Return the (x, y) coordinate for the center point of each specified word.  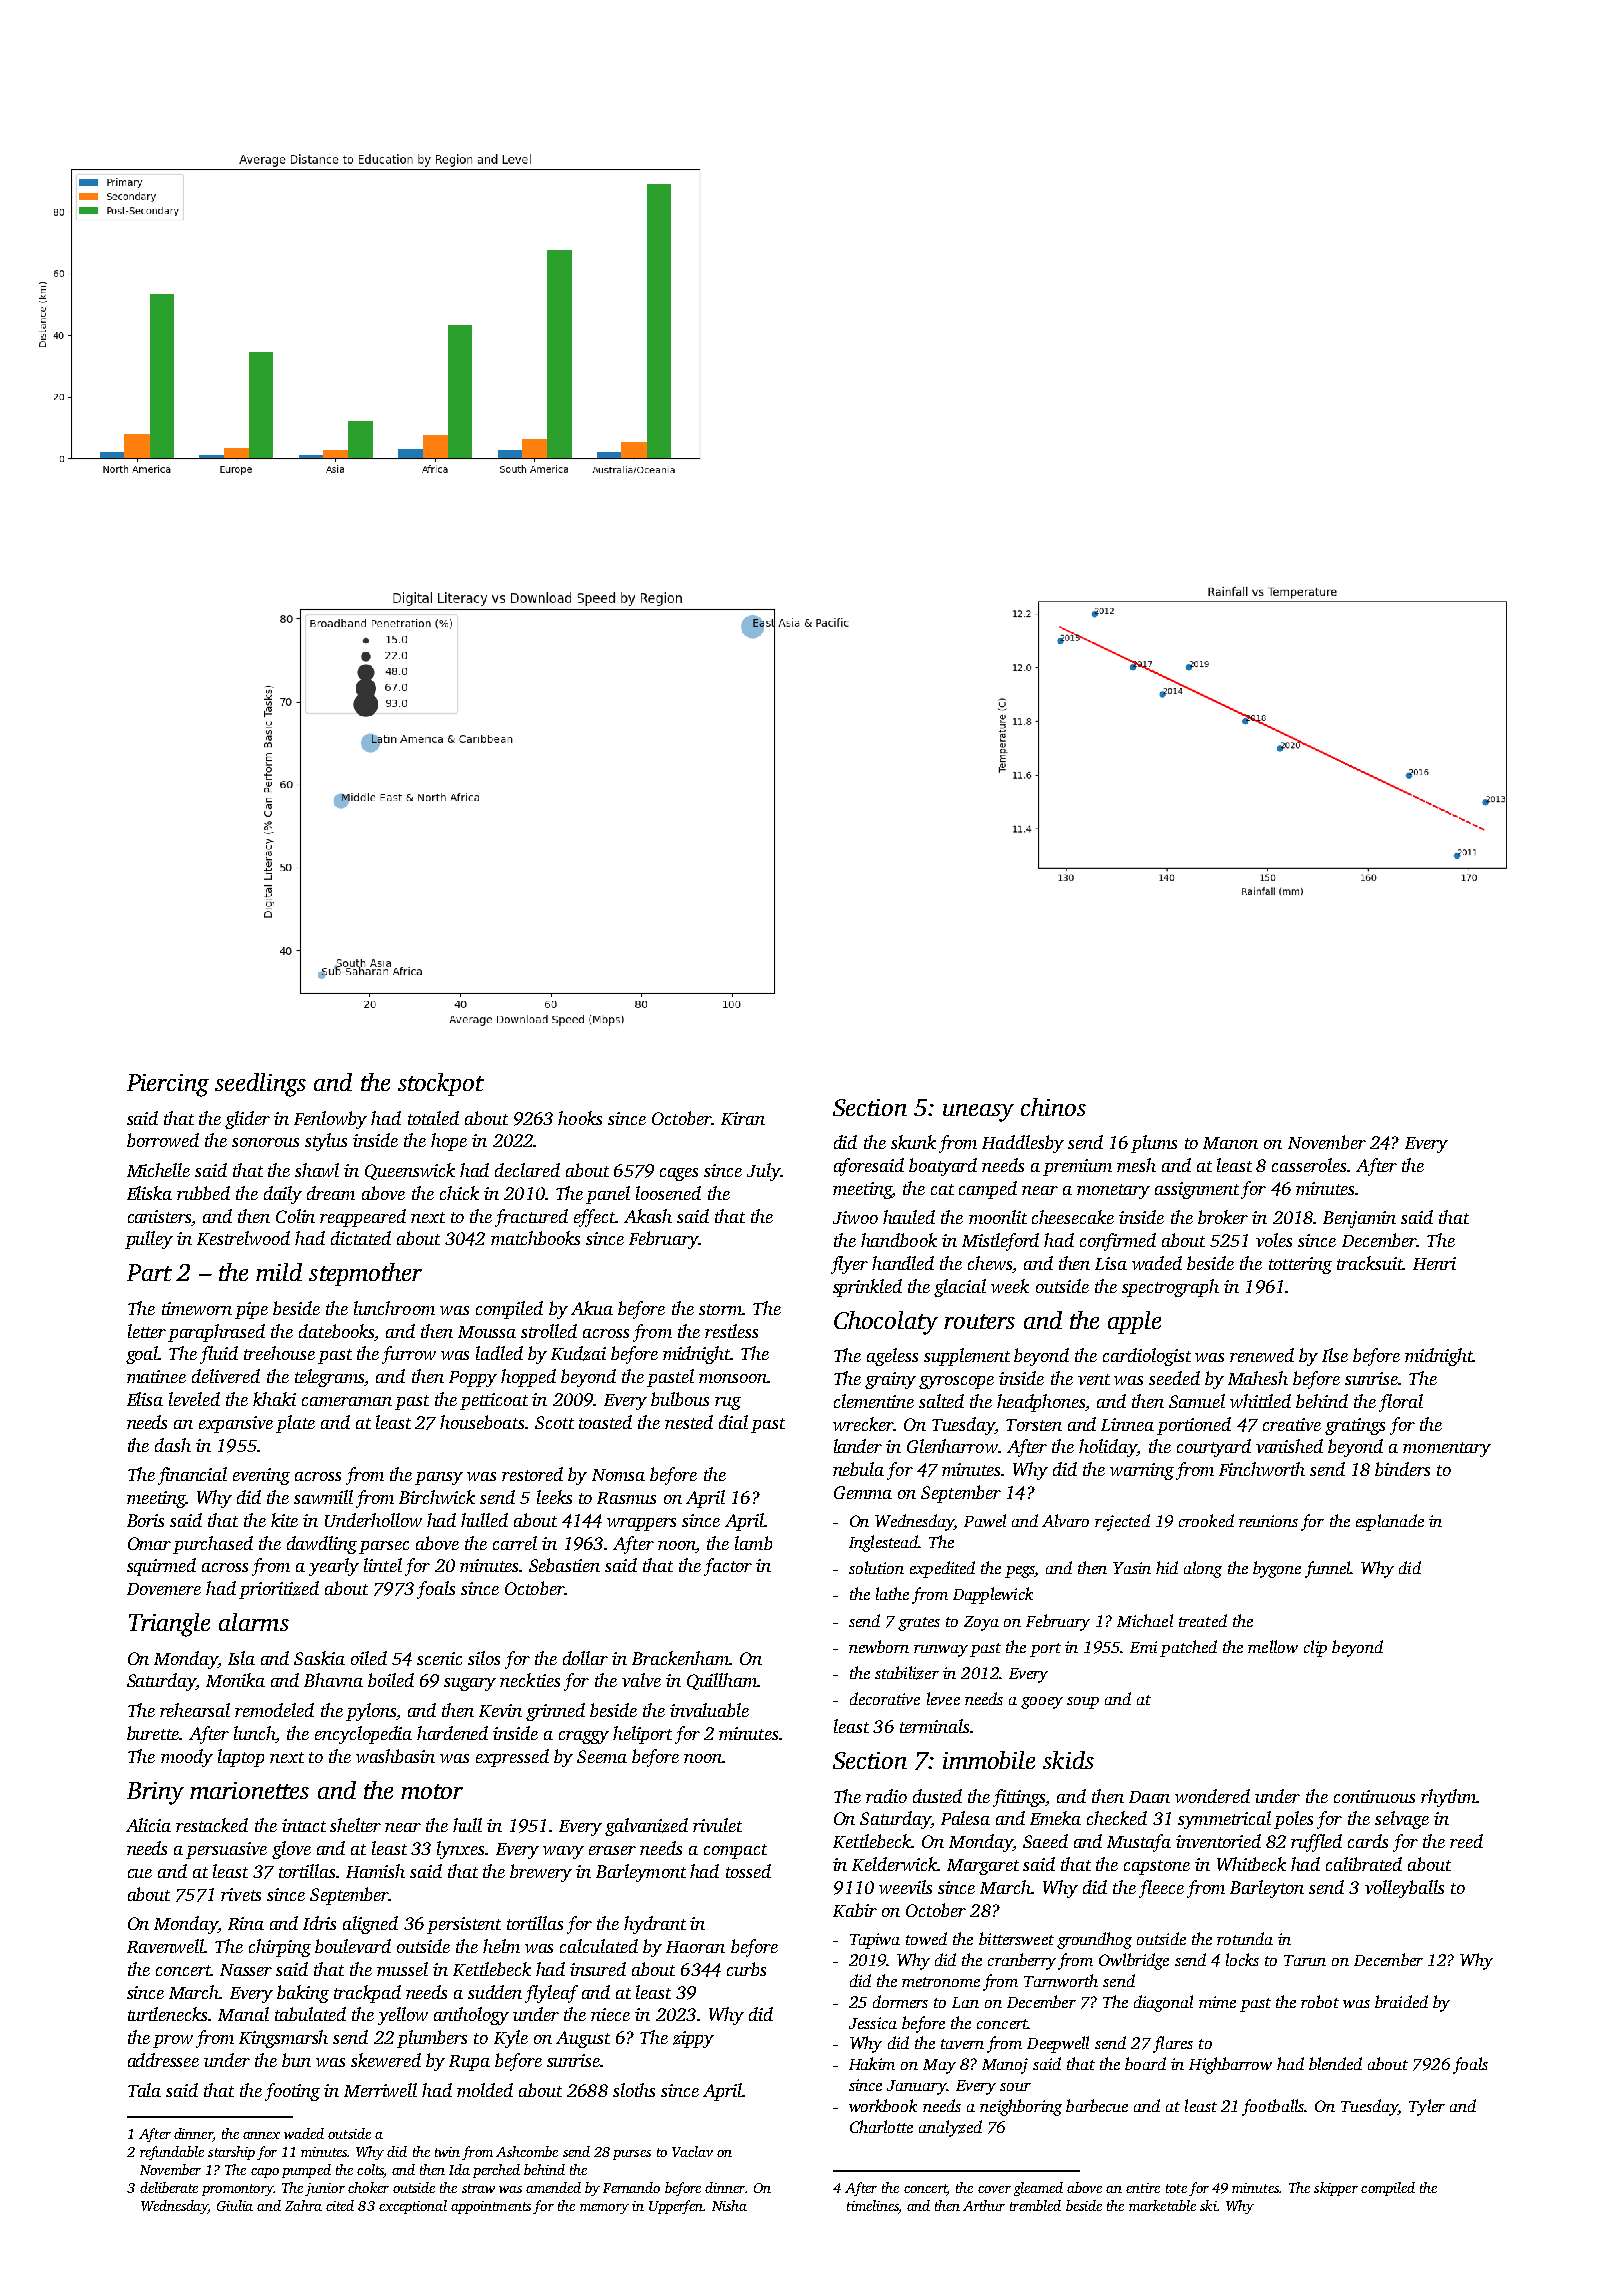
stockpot (441, 1084)
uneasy (978, 1113)
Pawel (985, 1520)
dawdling (322, 1545)
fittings (1019, 1798)
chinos (1053, 1107)
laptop (241, 1758)
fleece (1161, 1889)
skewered (386, 2060)
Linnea (1127, 1424)
